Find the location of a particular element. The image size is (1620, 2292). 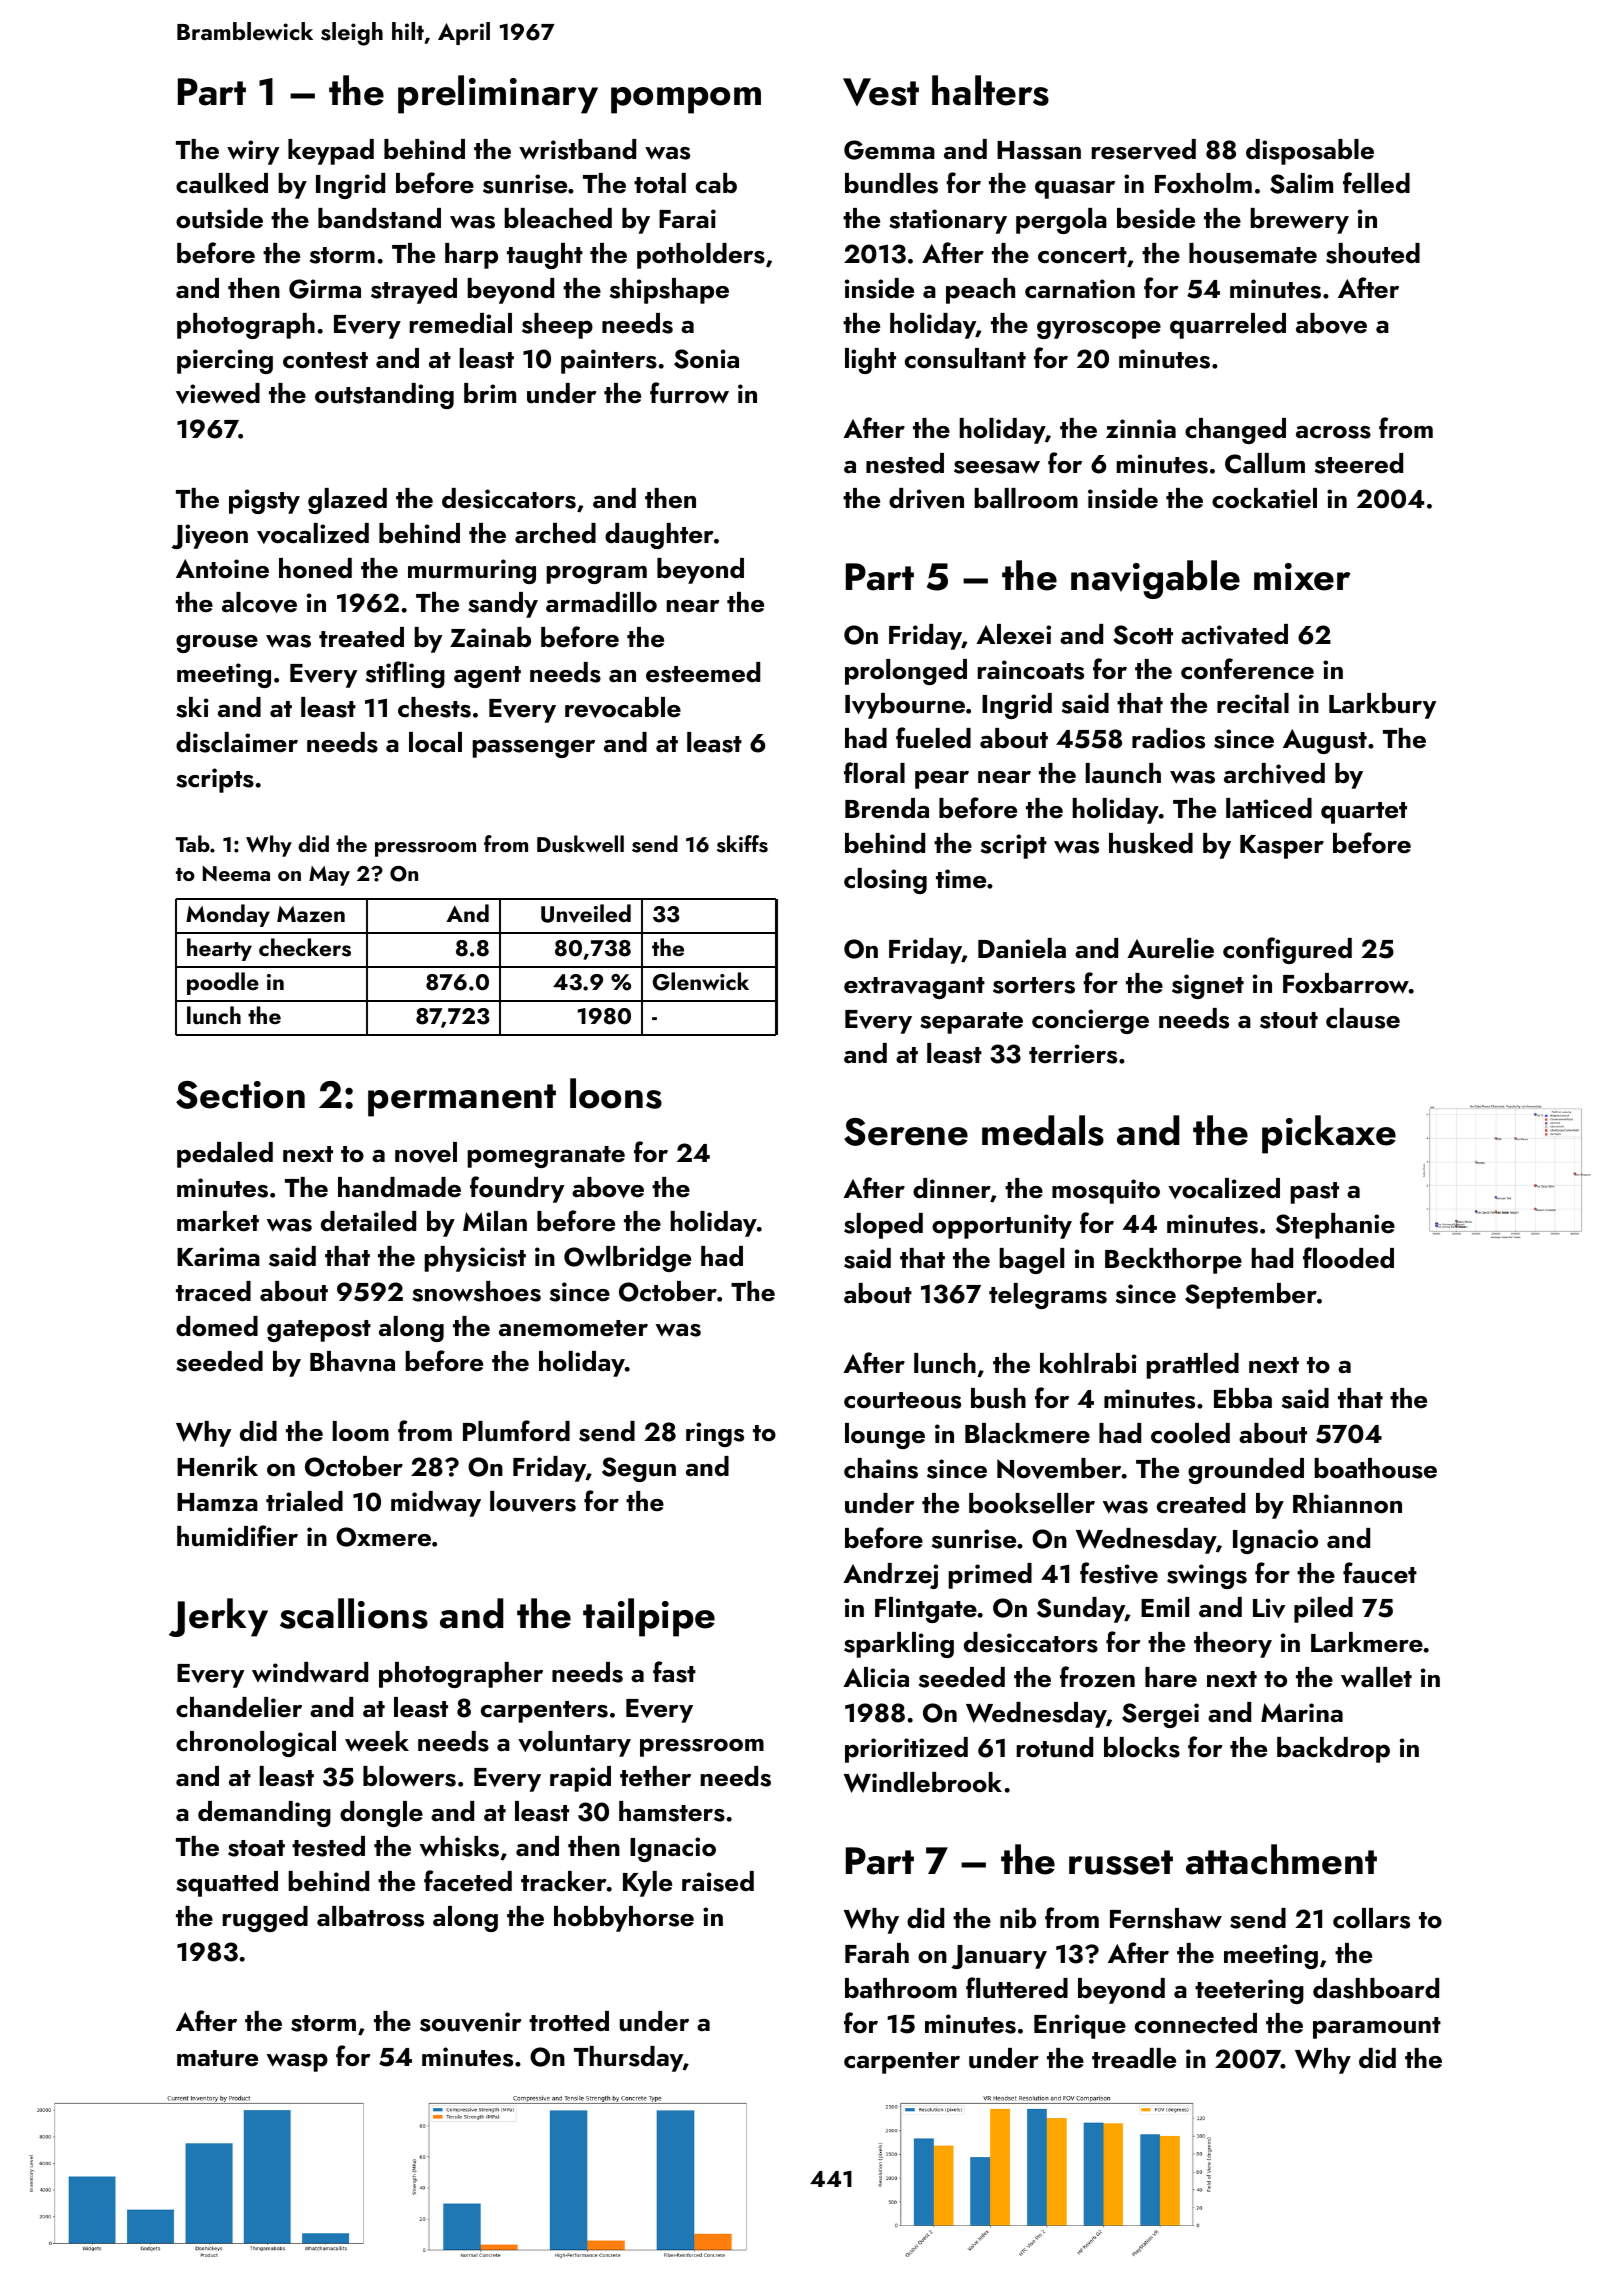

past is located at coordinates (1314, 1193).
